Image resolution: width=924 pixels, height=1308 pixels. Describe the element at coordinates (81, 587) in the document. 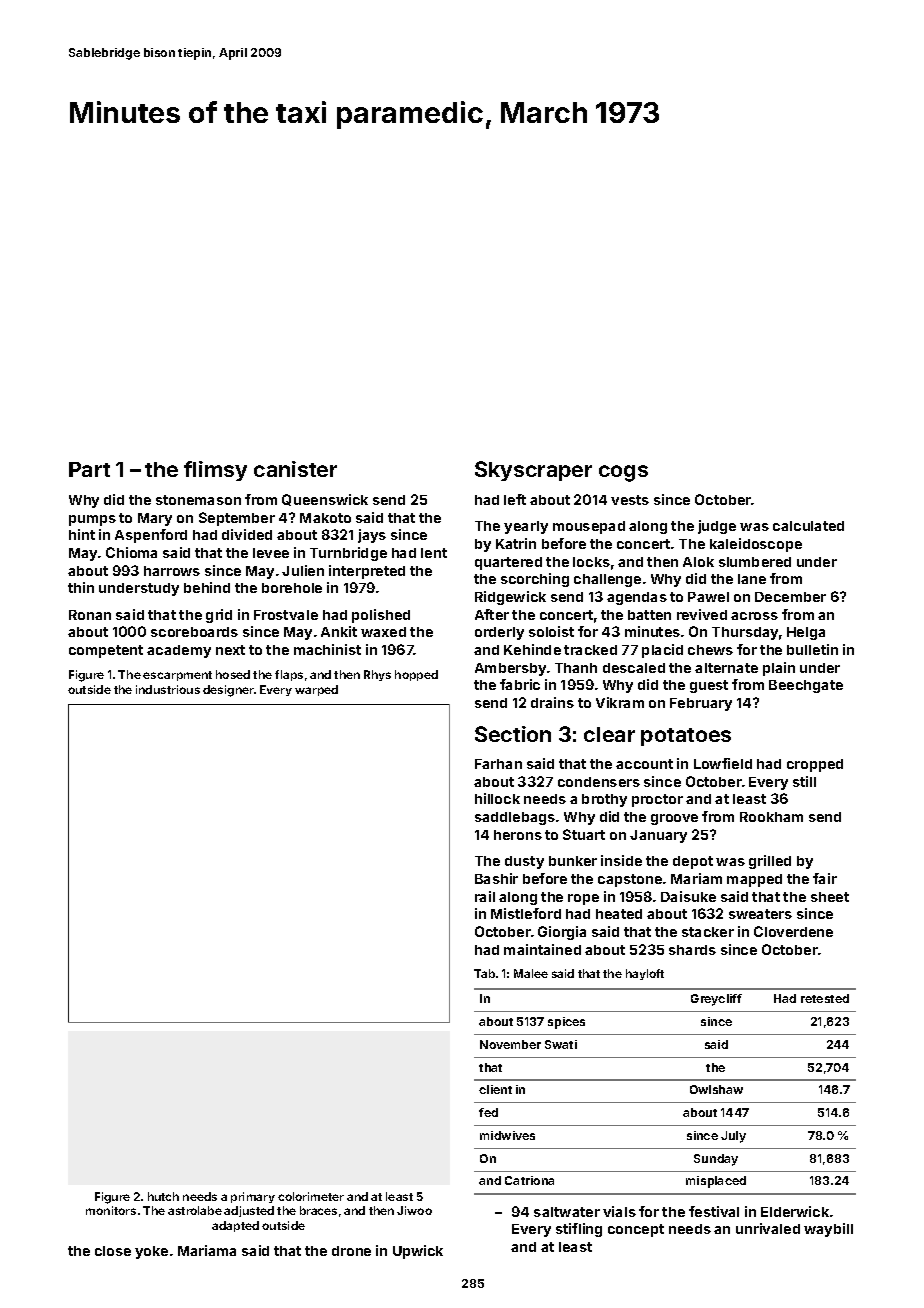

I see `thin` at that location.
